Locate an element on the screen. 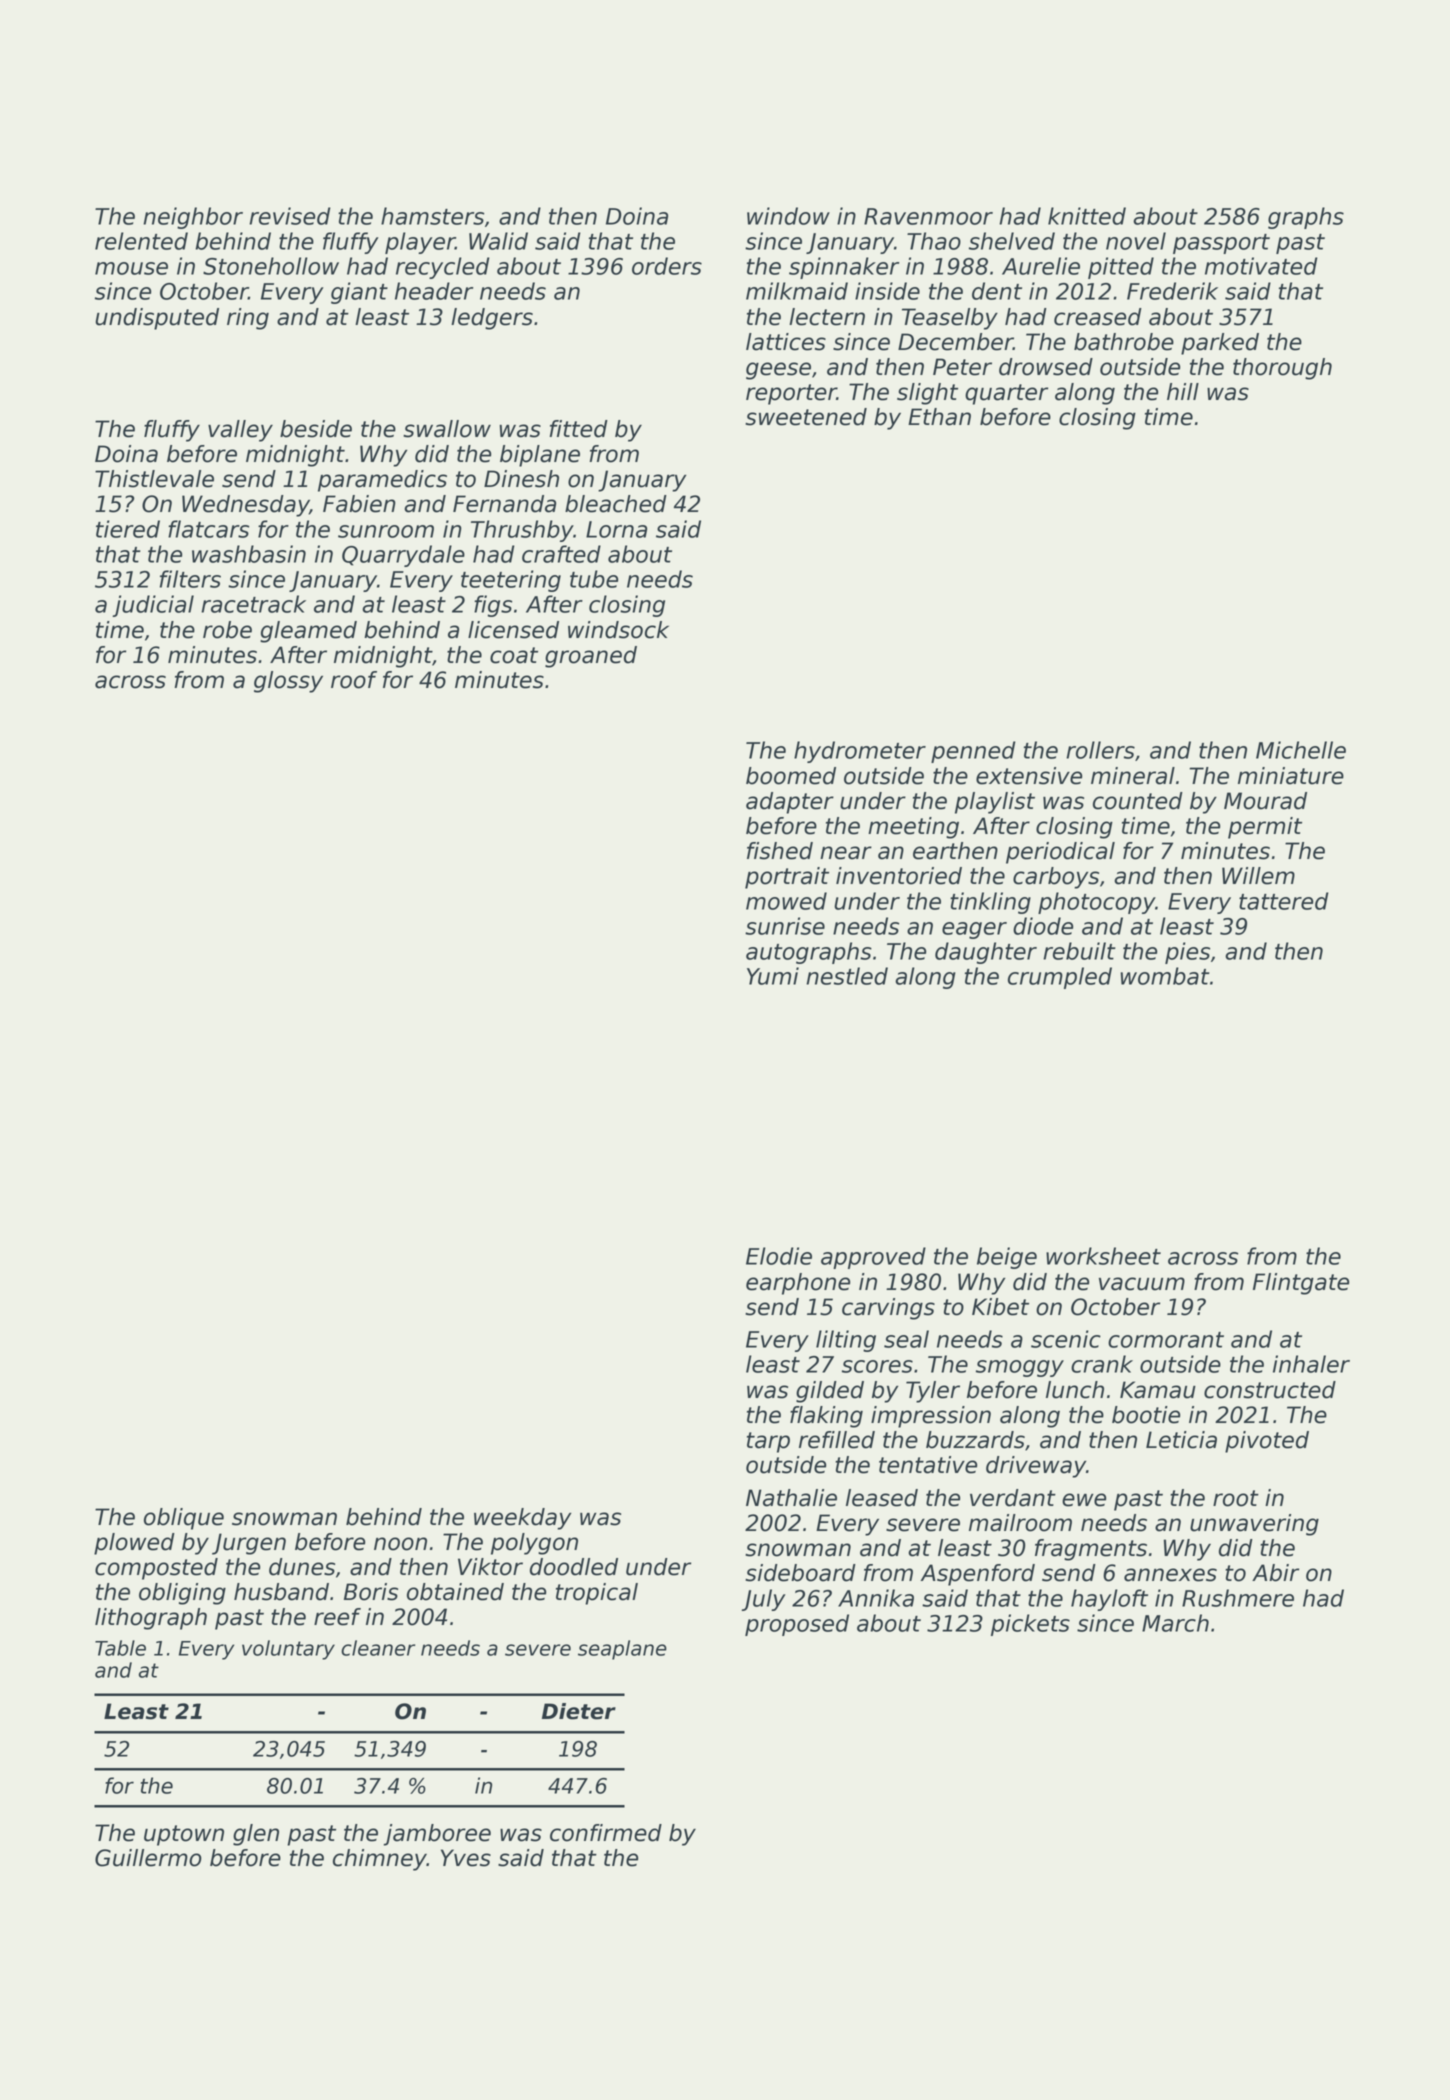  March is located at coordinates (1175, 1623).
